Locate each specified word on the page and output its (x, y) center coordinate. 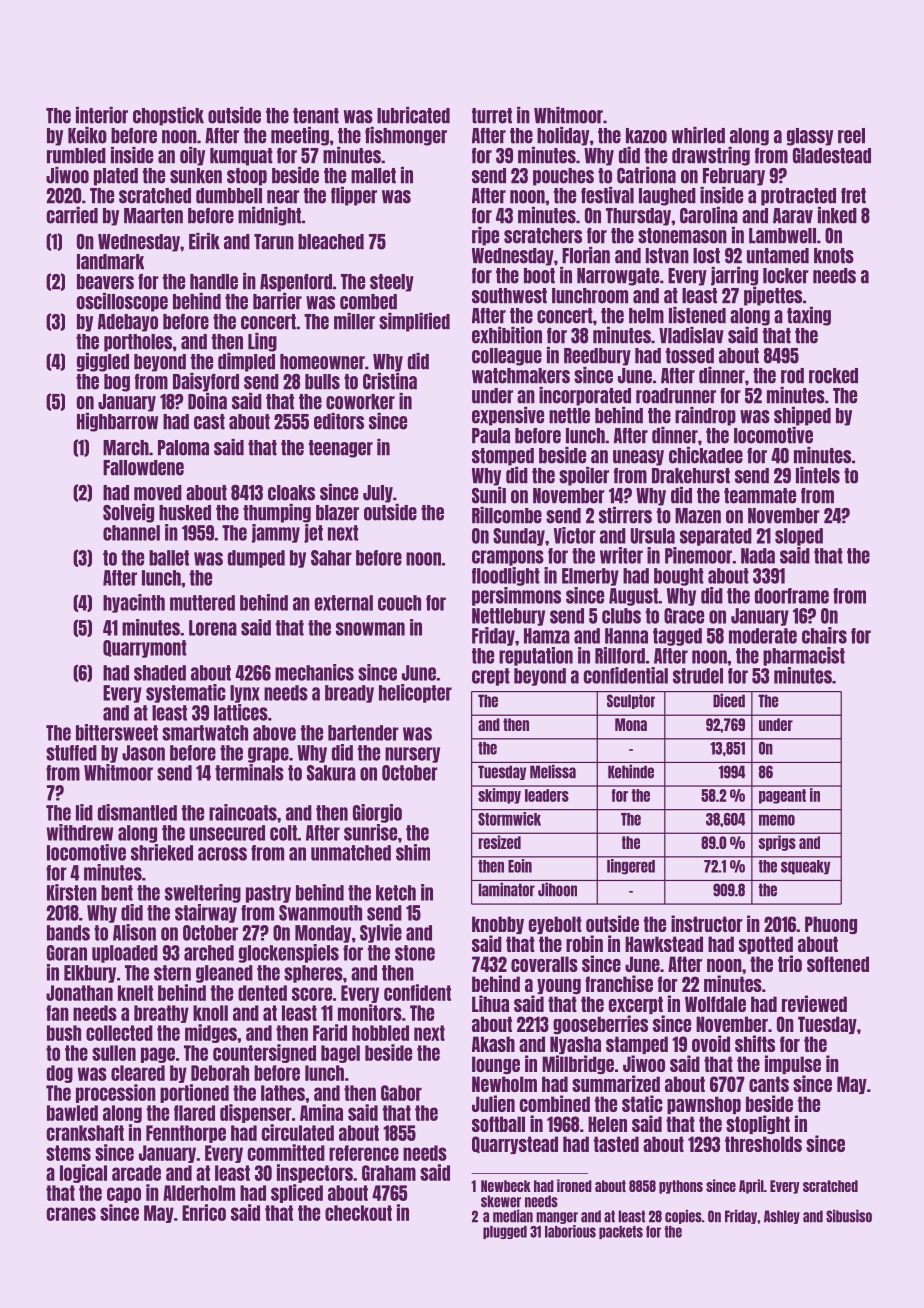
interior (102, 115)
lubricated (413, 115)
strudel (698, 676)
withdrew (80, 832)
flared (194, 1113)
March (126, 448)
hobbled (380, 1033)
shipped (802, 416)
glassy (810, 137)
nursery (412, 755)
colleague (507, 357)
